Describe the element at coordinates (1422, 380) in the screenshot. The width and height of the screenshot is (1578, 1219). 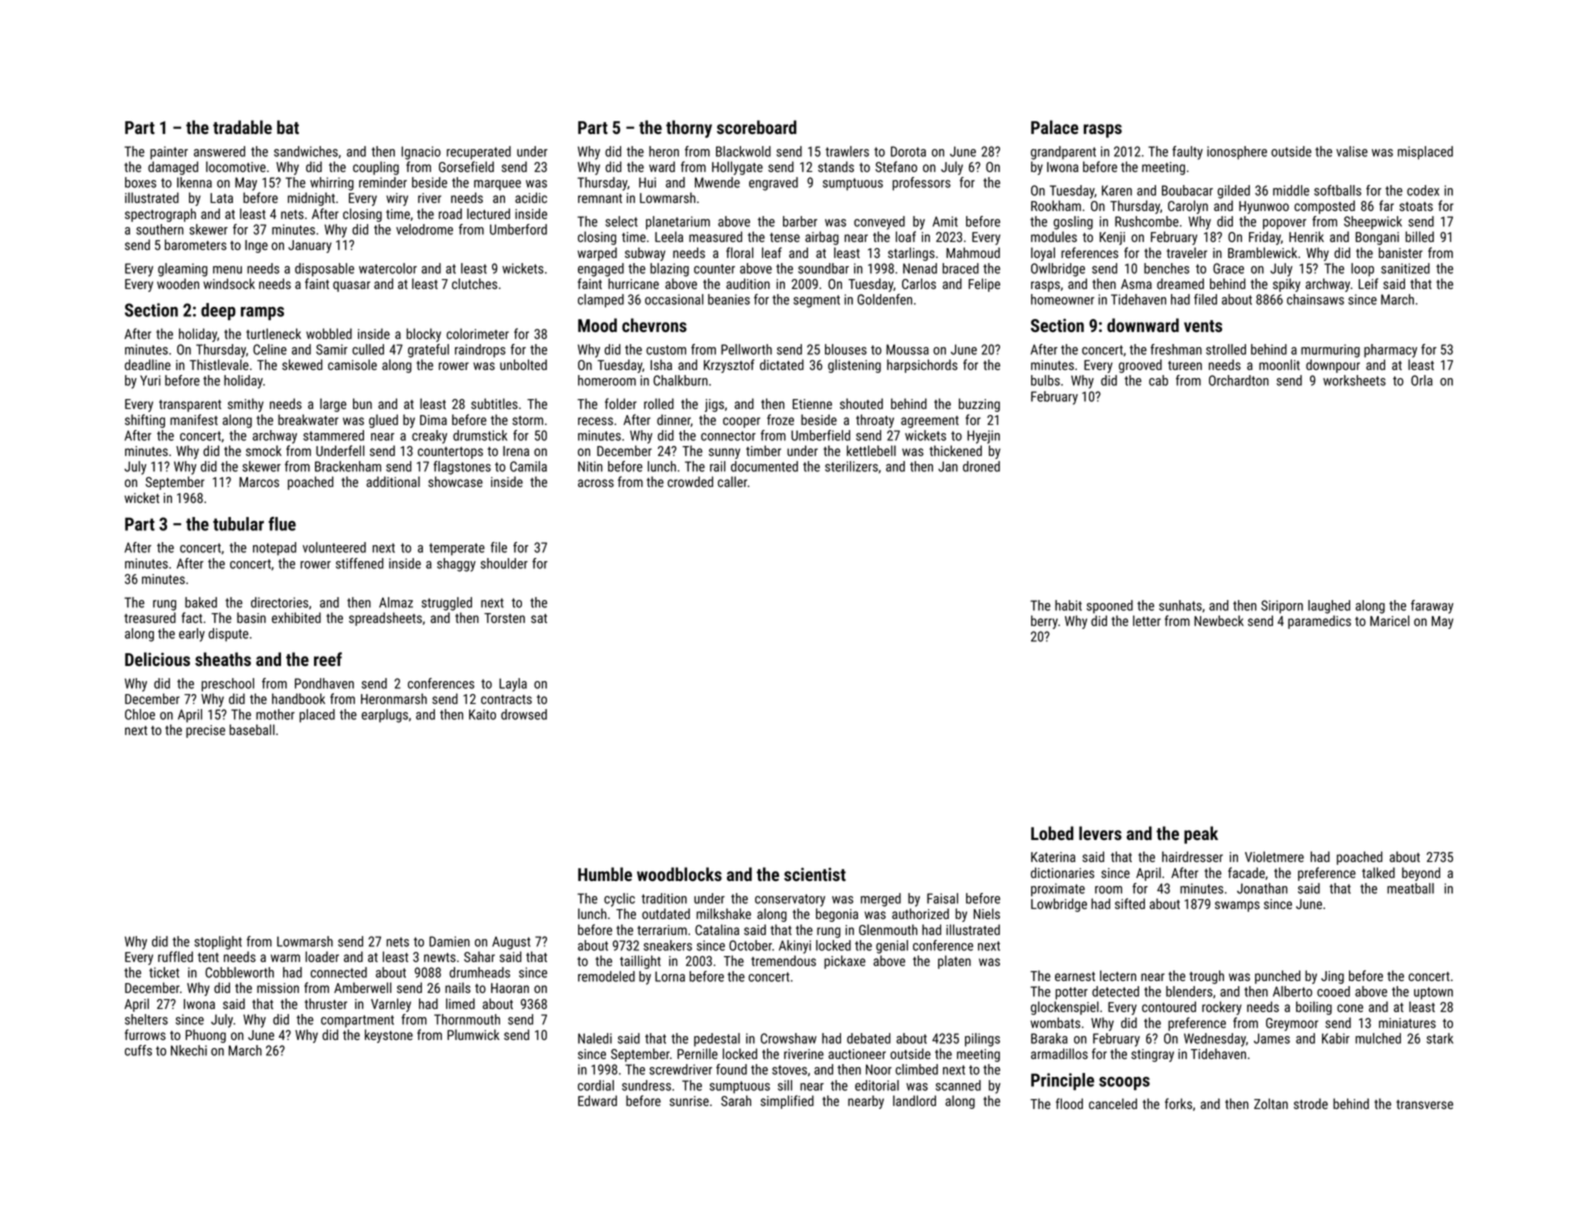
I see `Orla` at that location.
